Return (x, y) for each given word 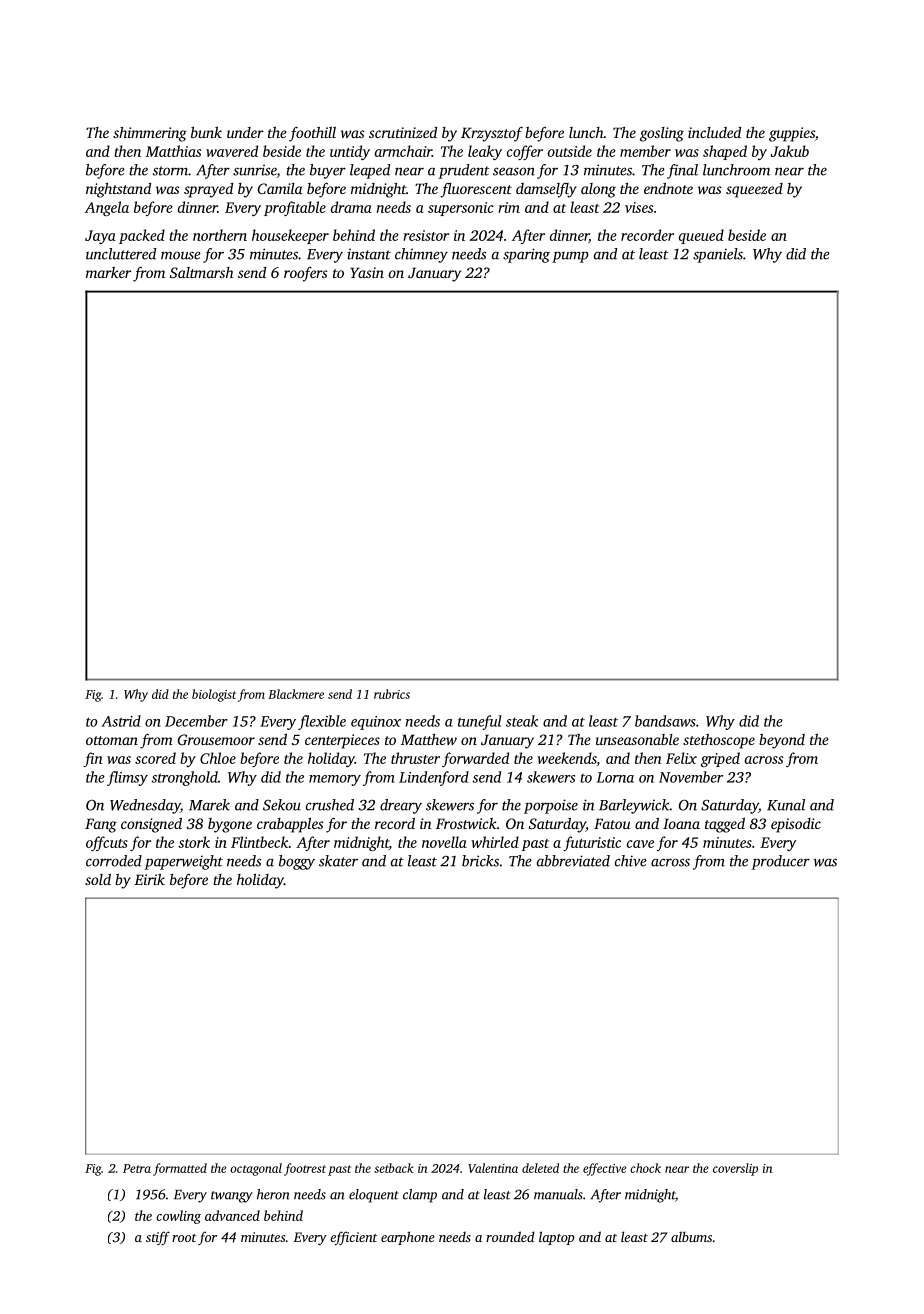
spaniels (718, 255)
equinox (376, 723)
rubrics (392, 694)
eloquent (374, 1196)
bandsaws (665, 721)
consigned (151, 825)
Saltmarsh (202, 272)
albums (691, 1236)
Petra (137, 1168)
